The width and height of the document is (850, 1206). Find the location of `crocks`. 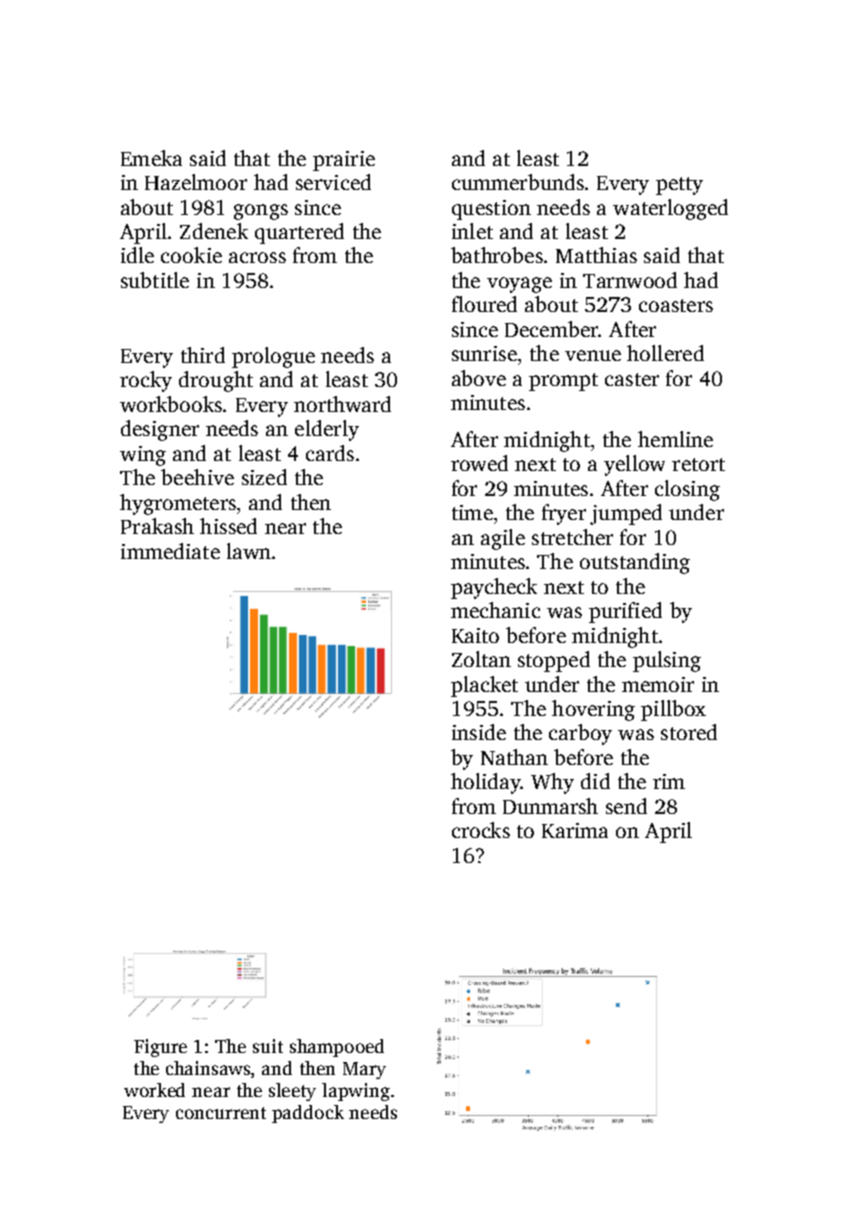

crocks is located at coordinates (481, 830).
